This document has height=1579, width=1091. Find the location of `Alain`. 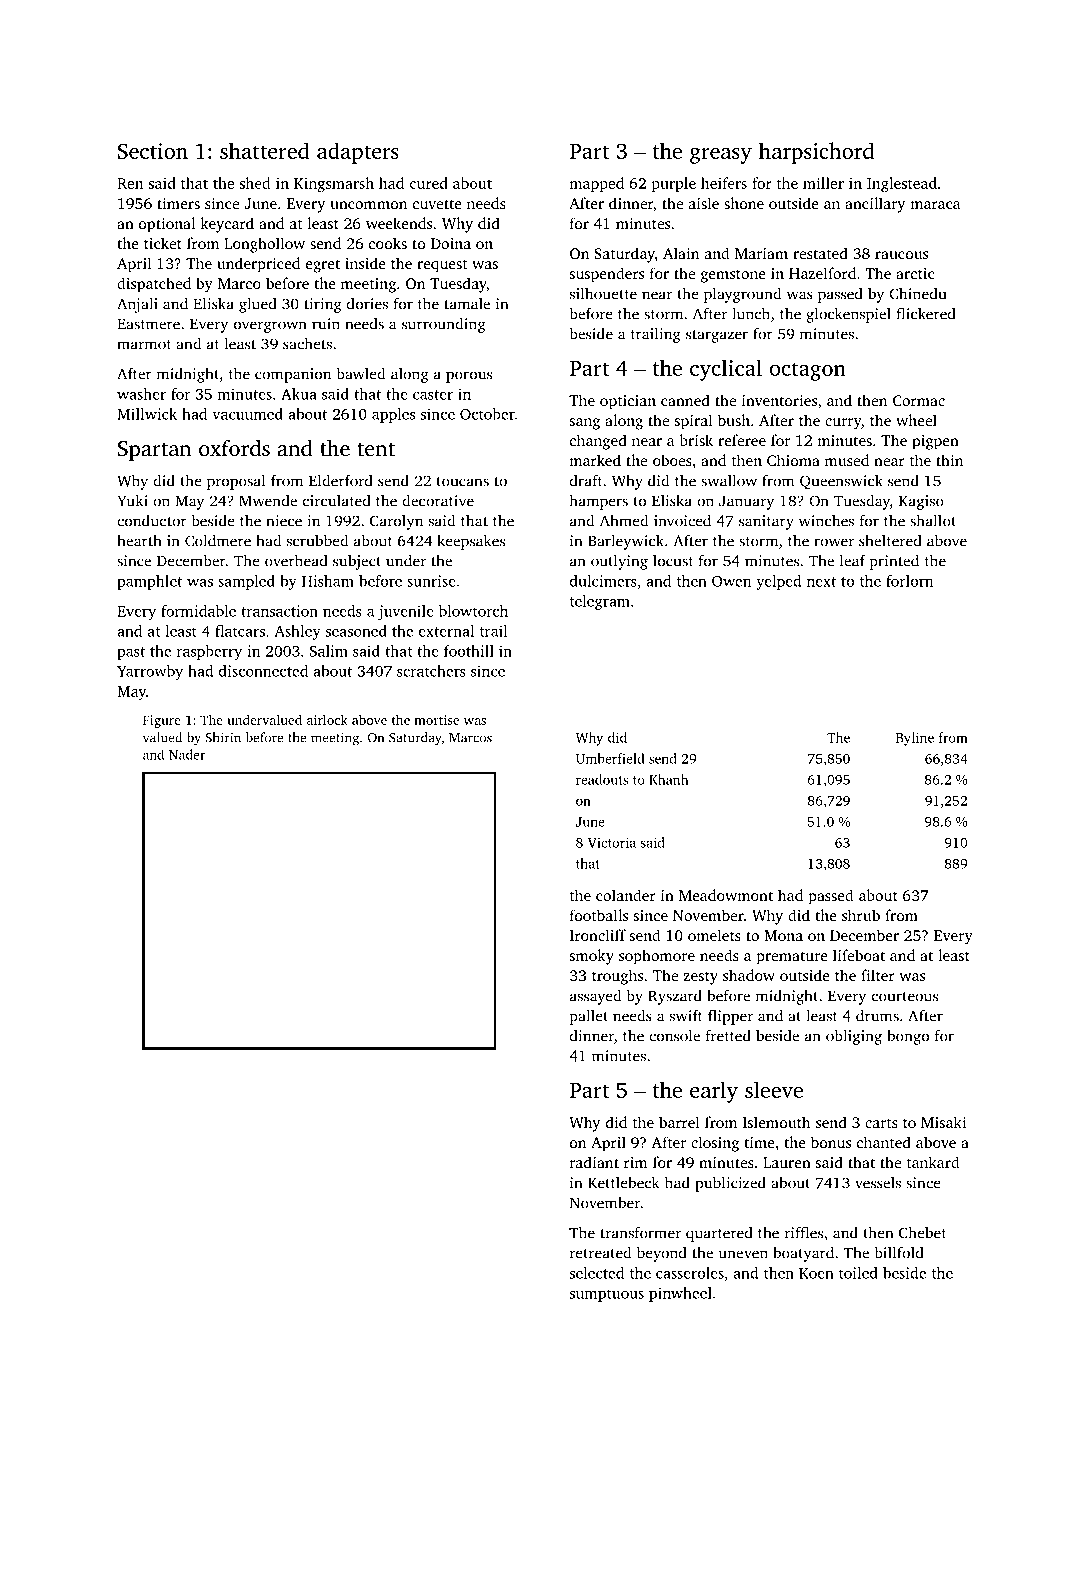

Alain is located at coordinates (681, 253).
